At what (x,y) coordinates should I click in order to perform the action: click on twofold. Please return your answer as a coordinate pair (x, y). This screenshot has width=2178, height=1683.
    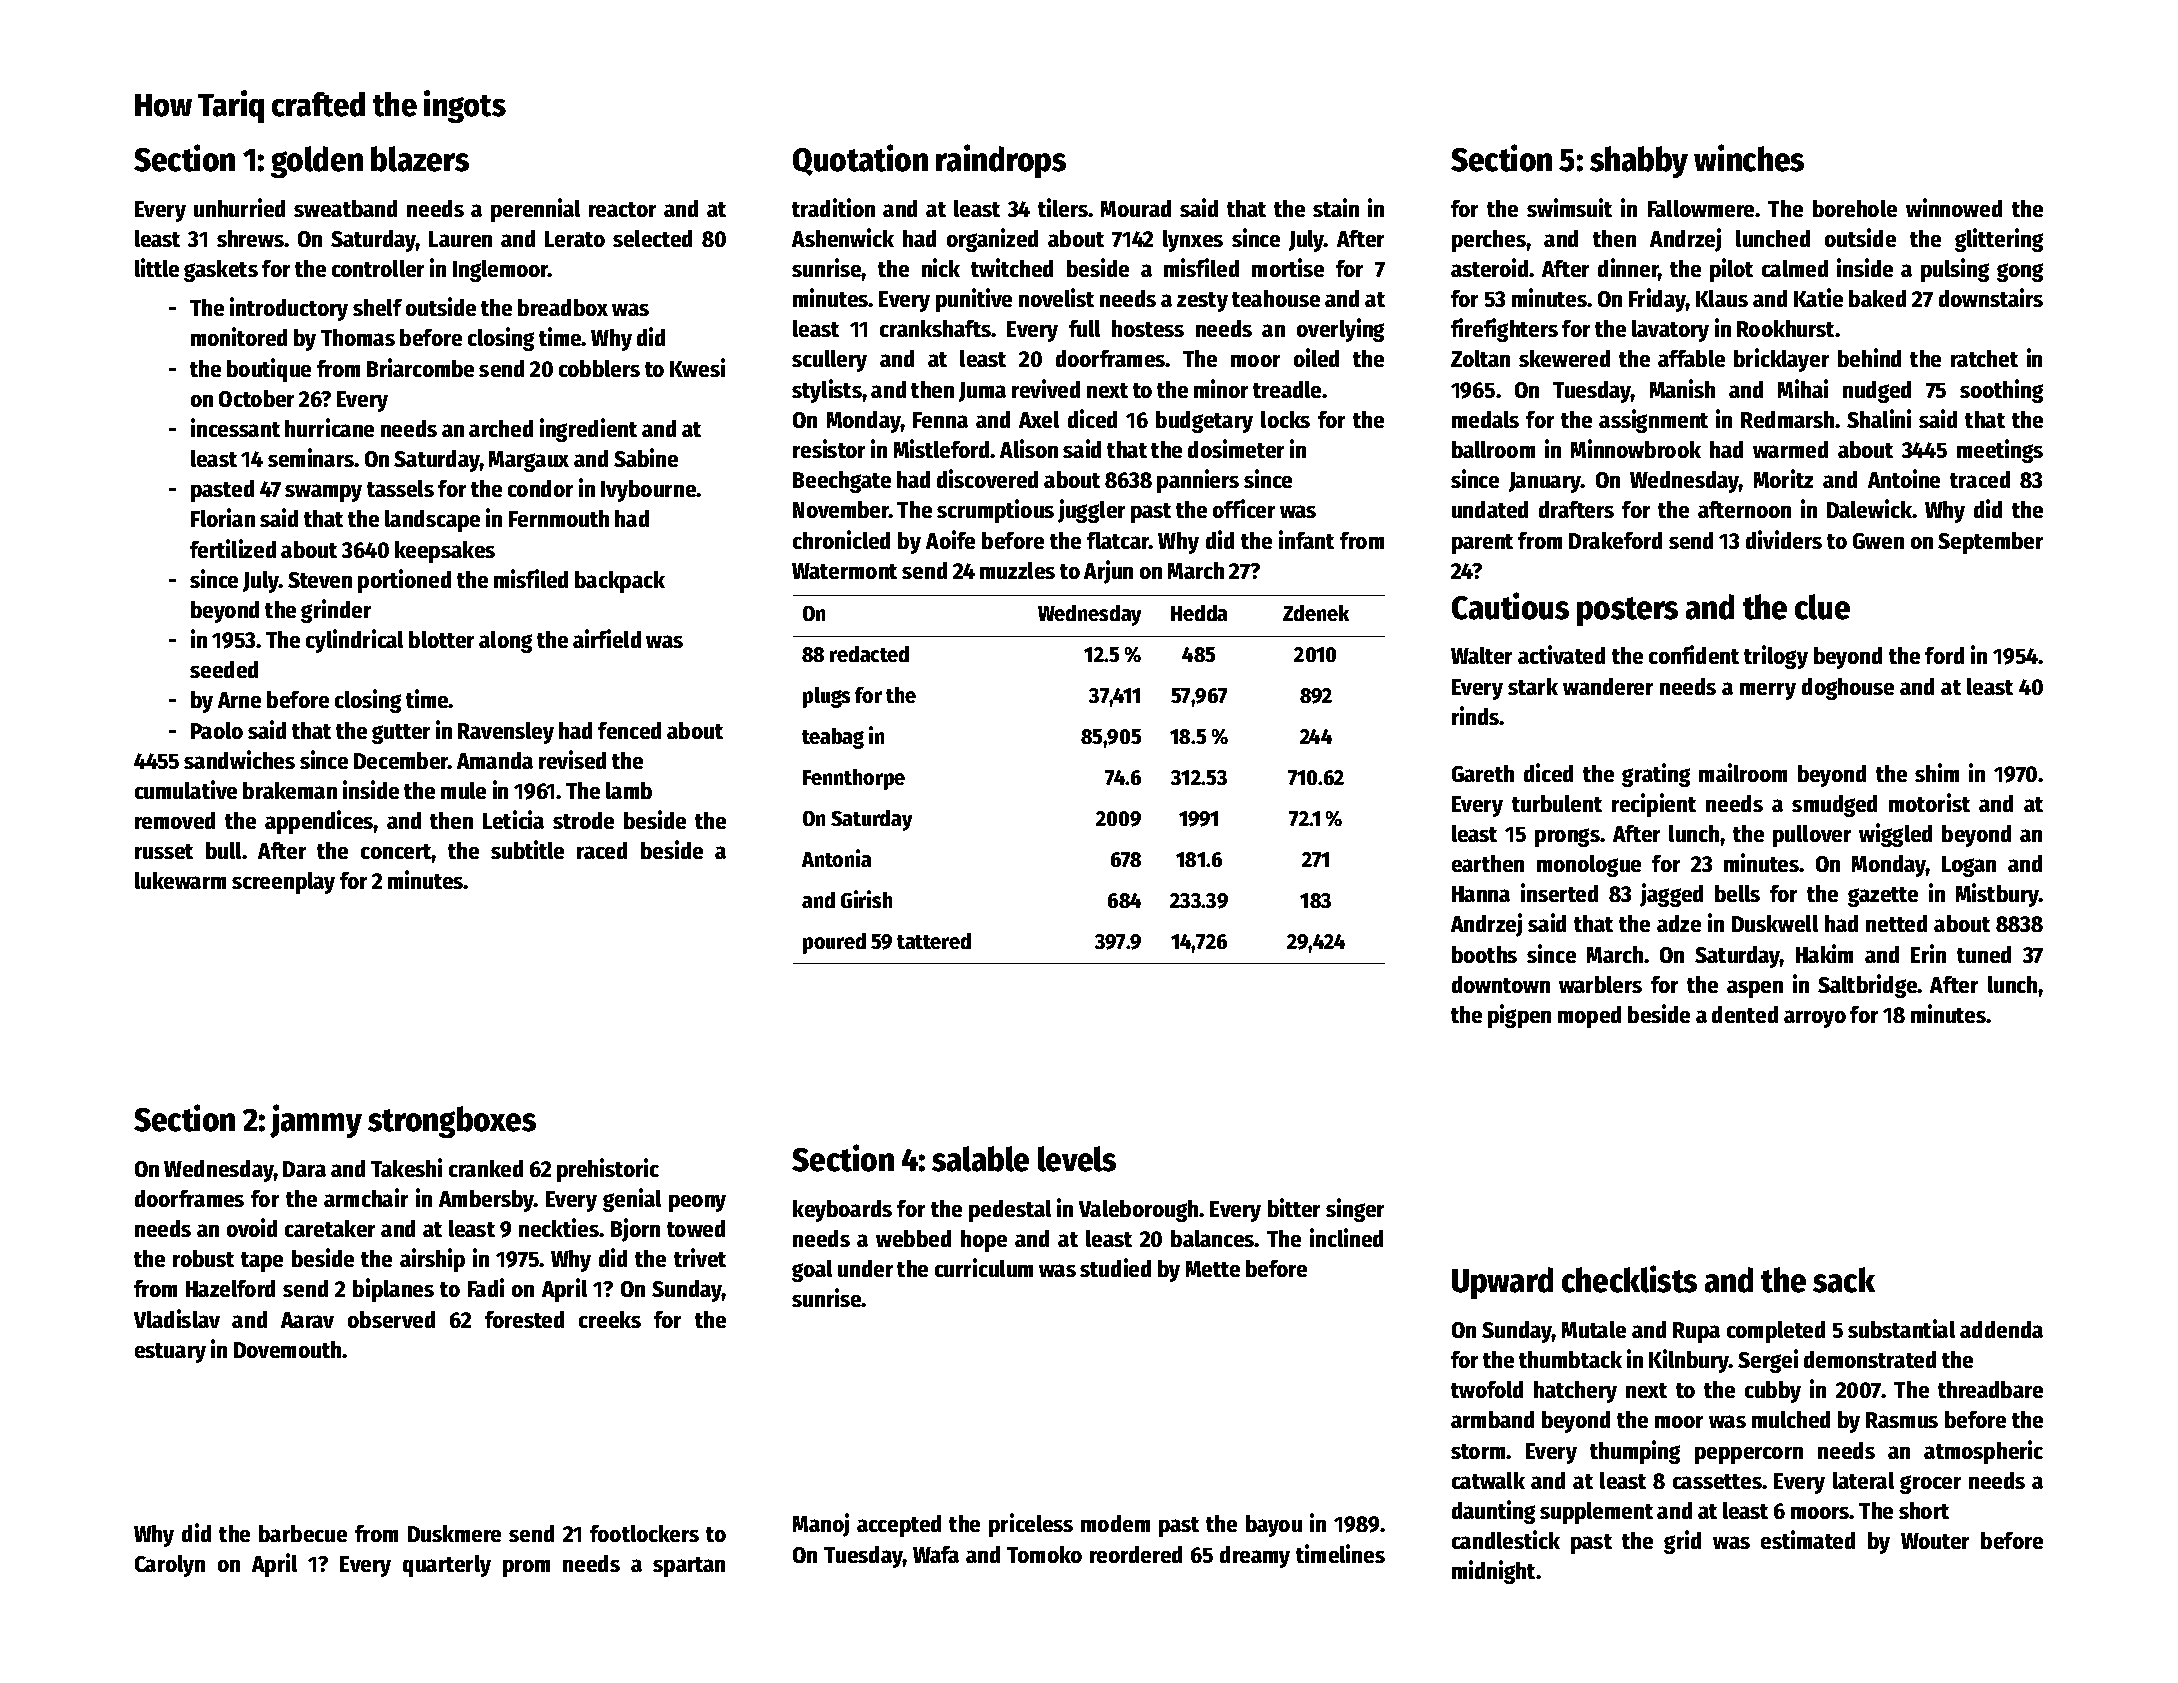
    Looking at the image, I should click on (1487, 1389).
